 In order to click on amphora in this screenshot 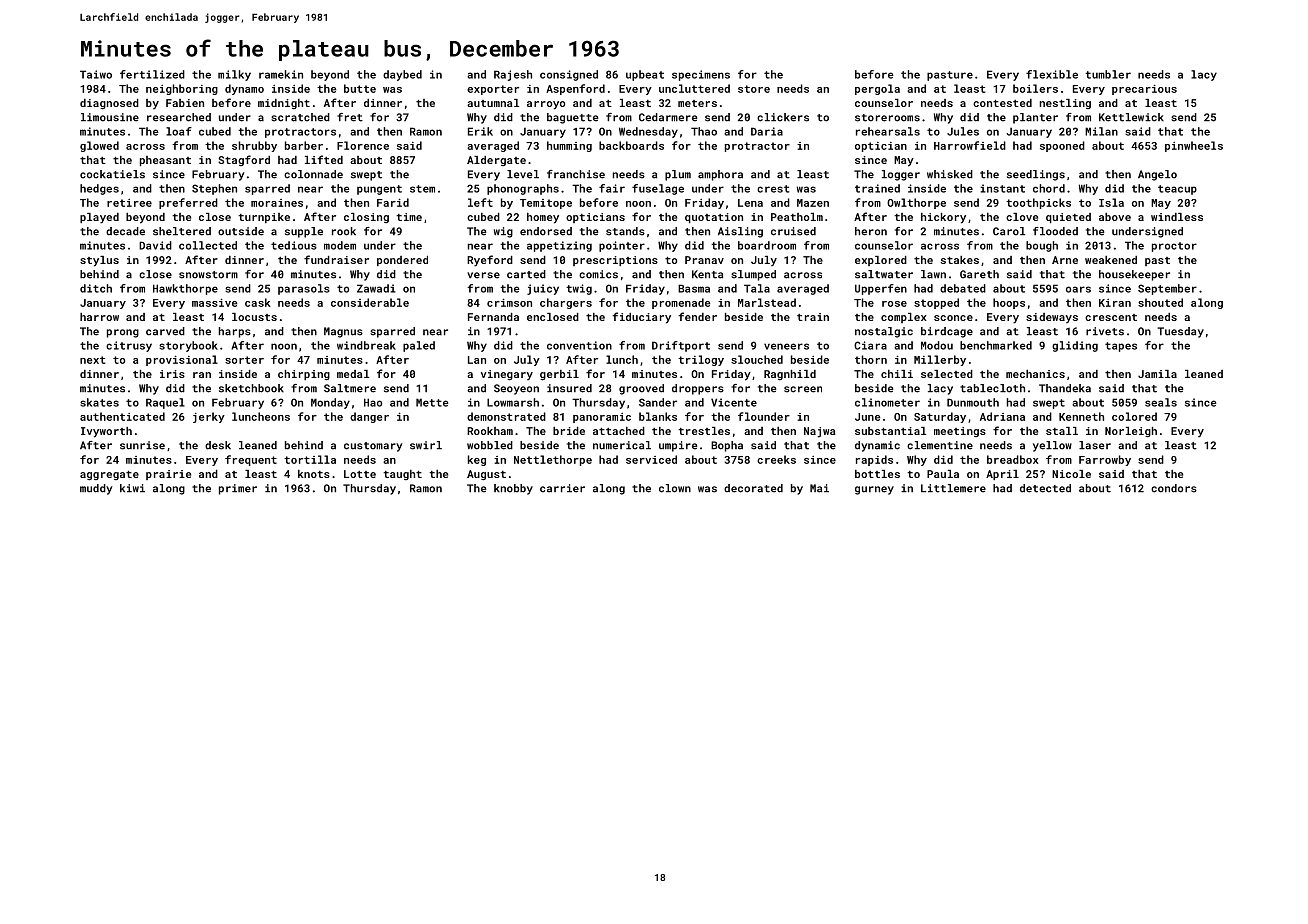, I will do `click(720, 175)`.
